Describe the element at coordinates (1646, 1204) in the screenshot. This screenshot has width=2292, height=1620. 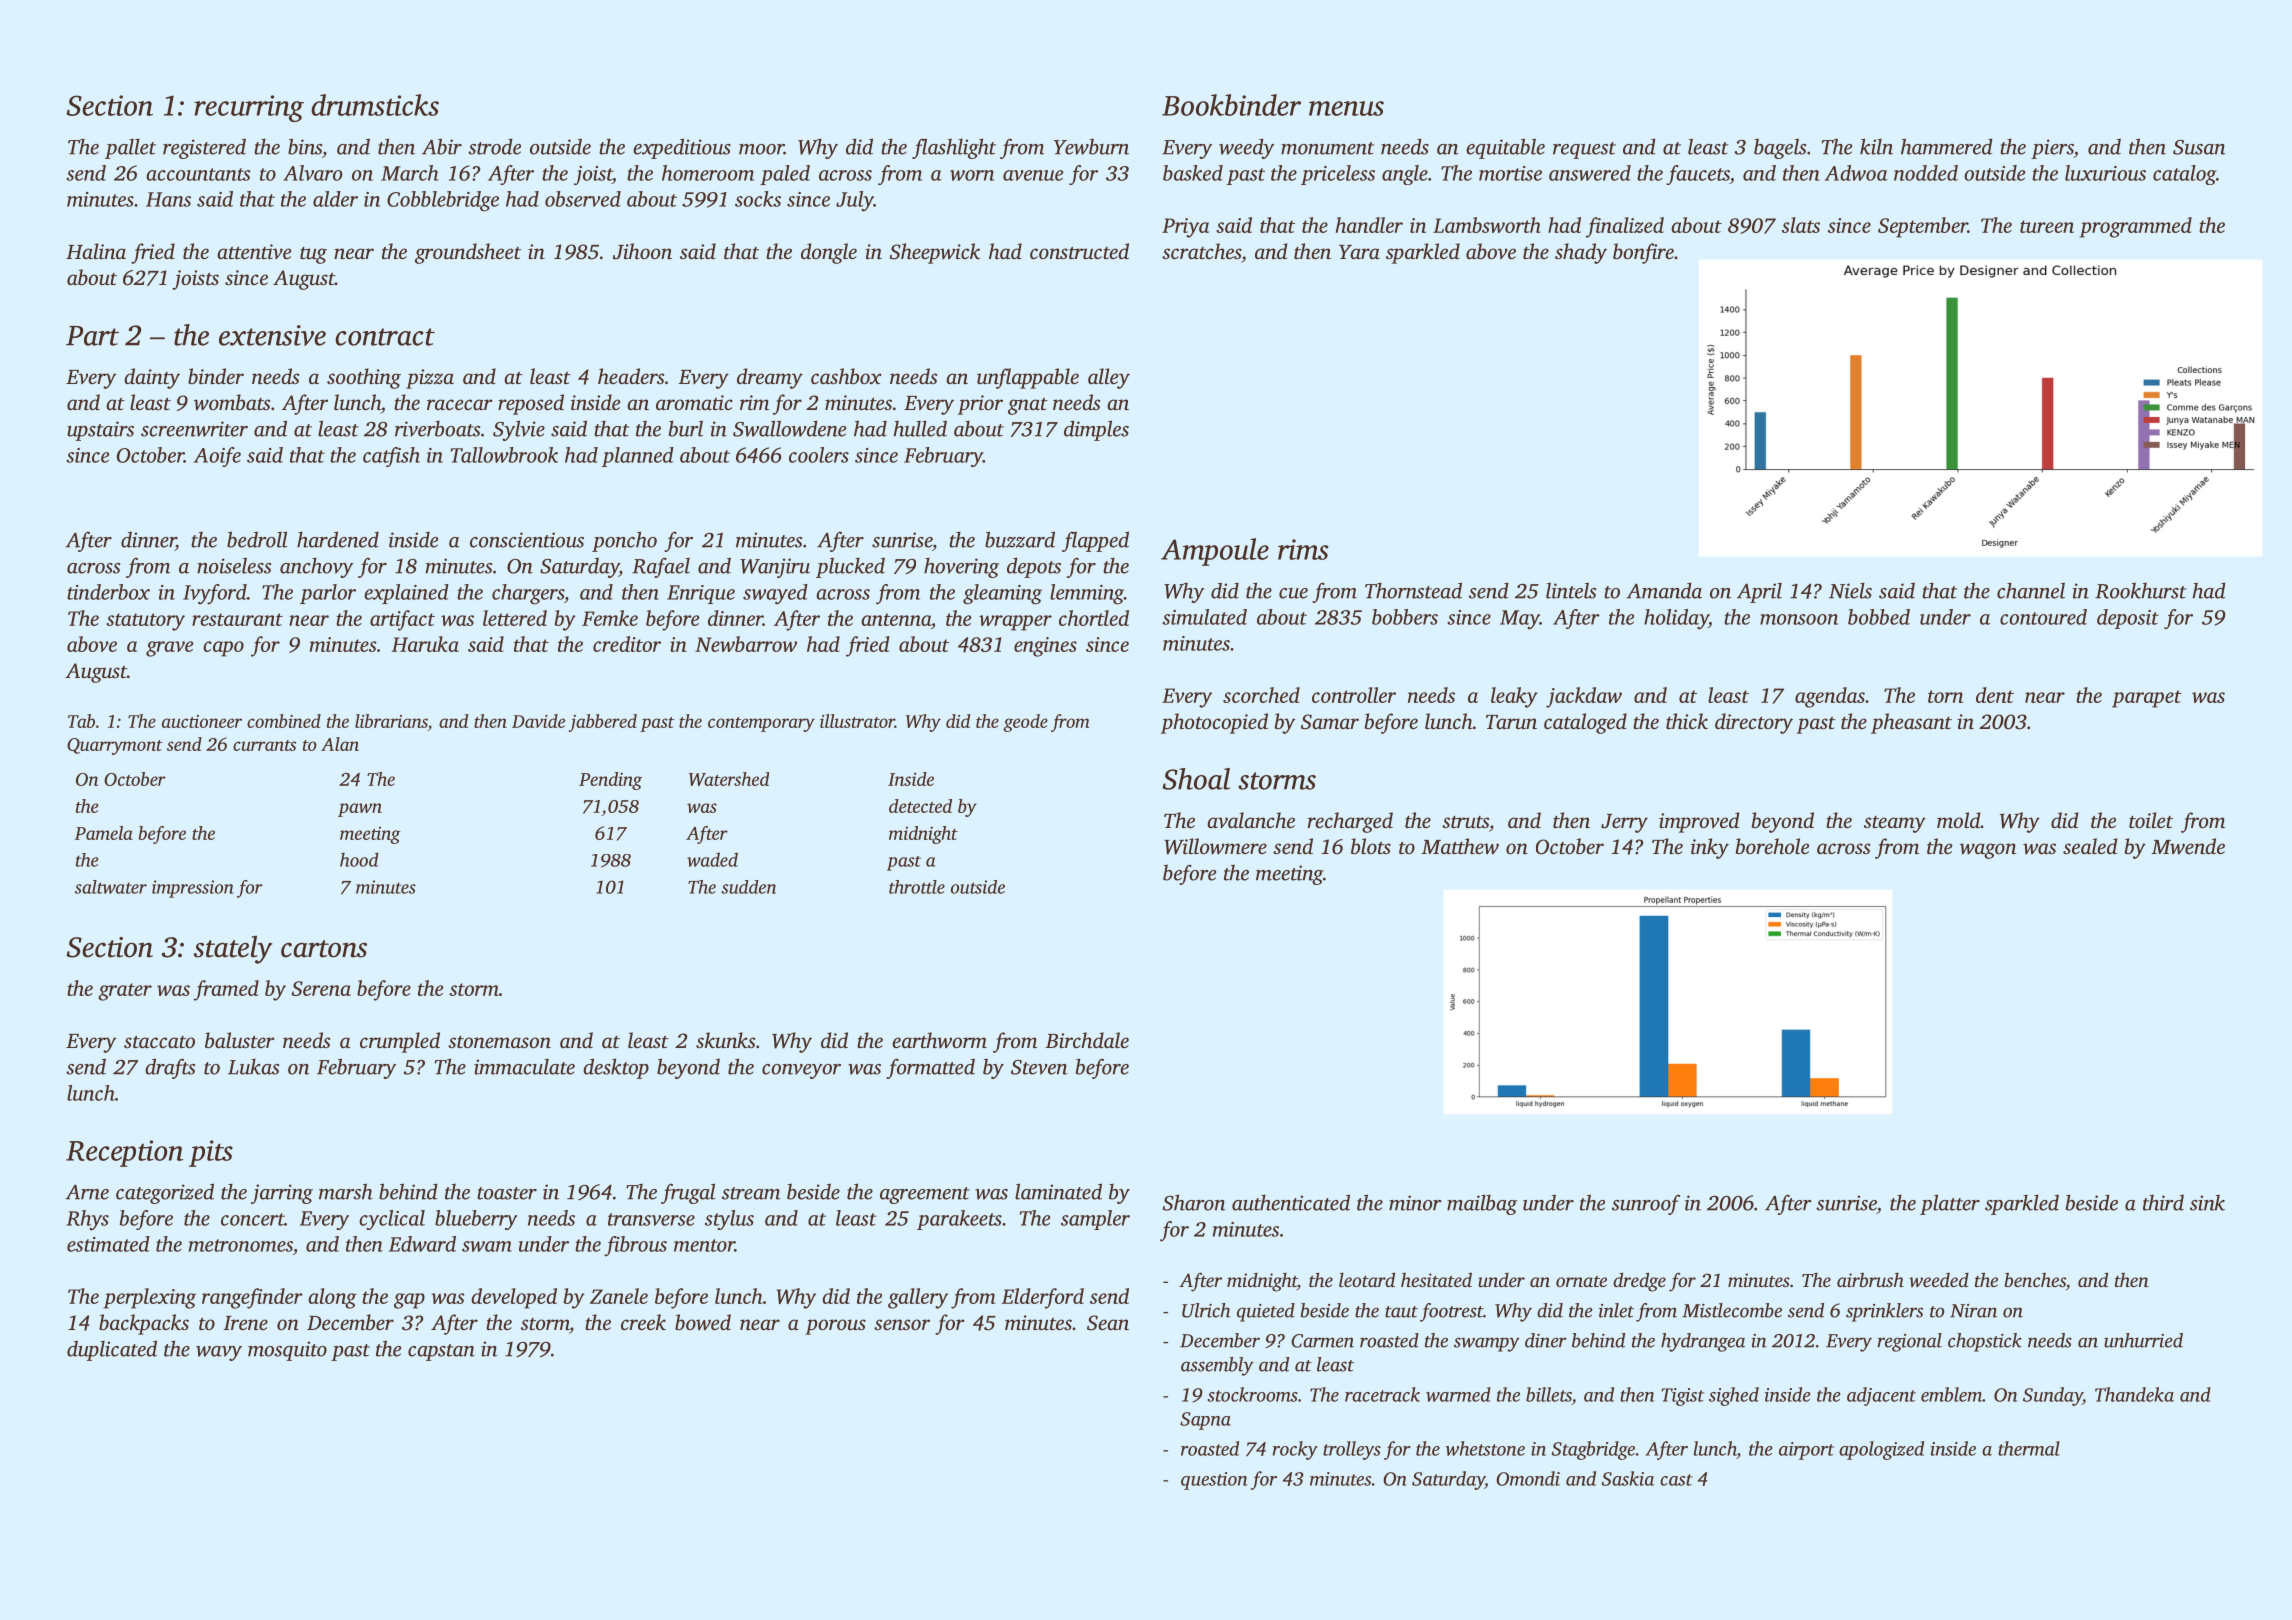
I see `sunroof` at that location.
